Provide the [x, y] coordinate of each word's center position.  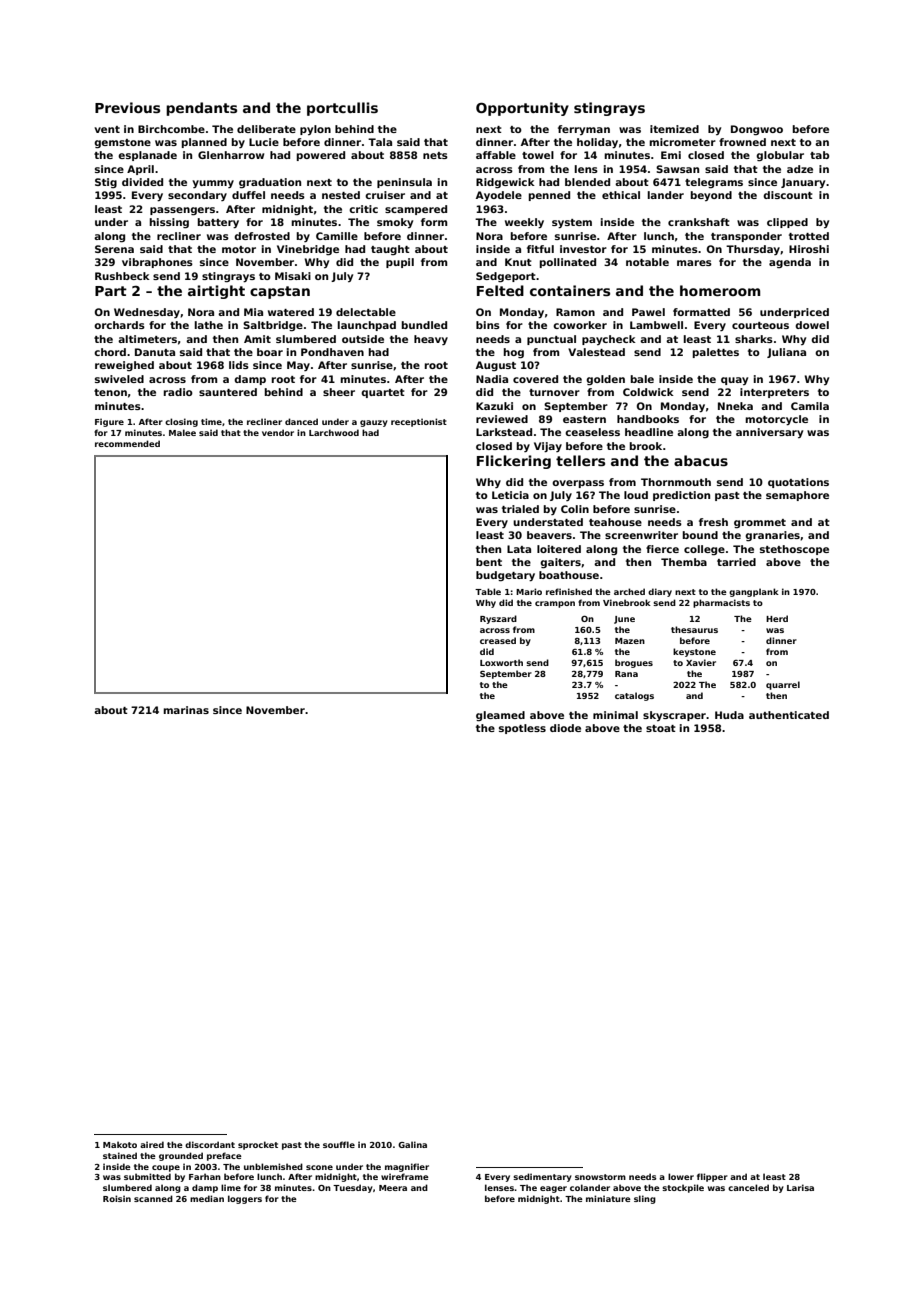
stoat [661, 728]
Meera [393, 1188]
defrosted [262, 236]
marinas [186, 710]
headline [649, 432]
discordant [210, 1144]
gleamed [500, 716]
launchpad [367, 326]
